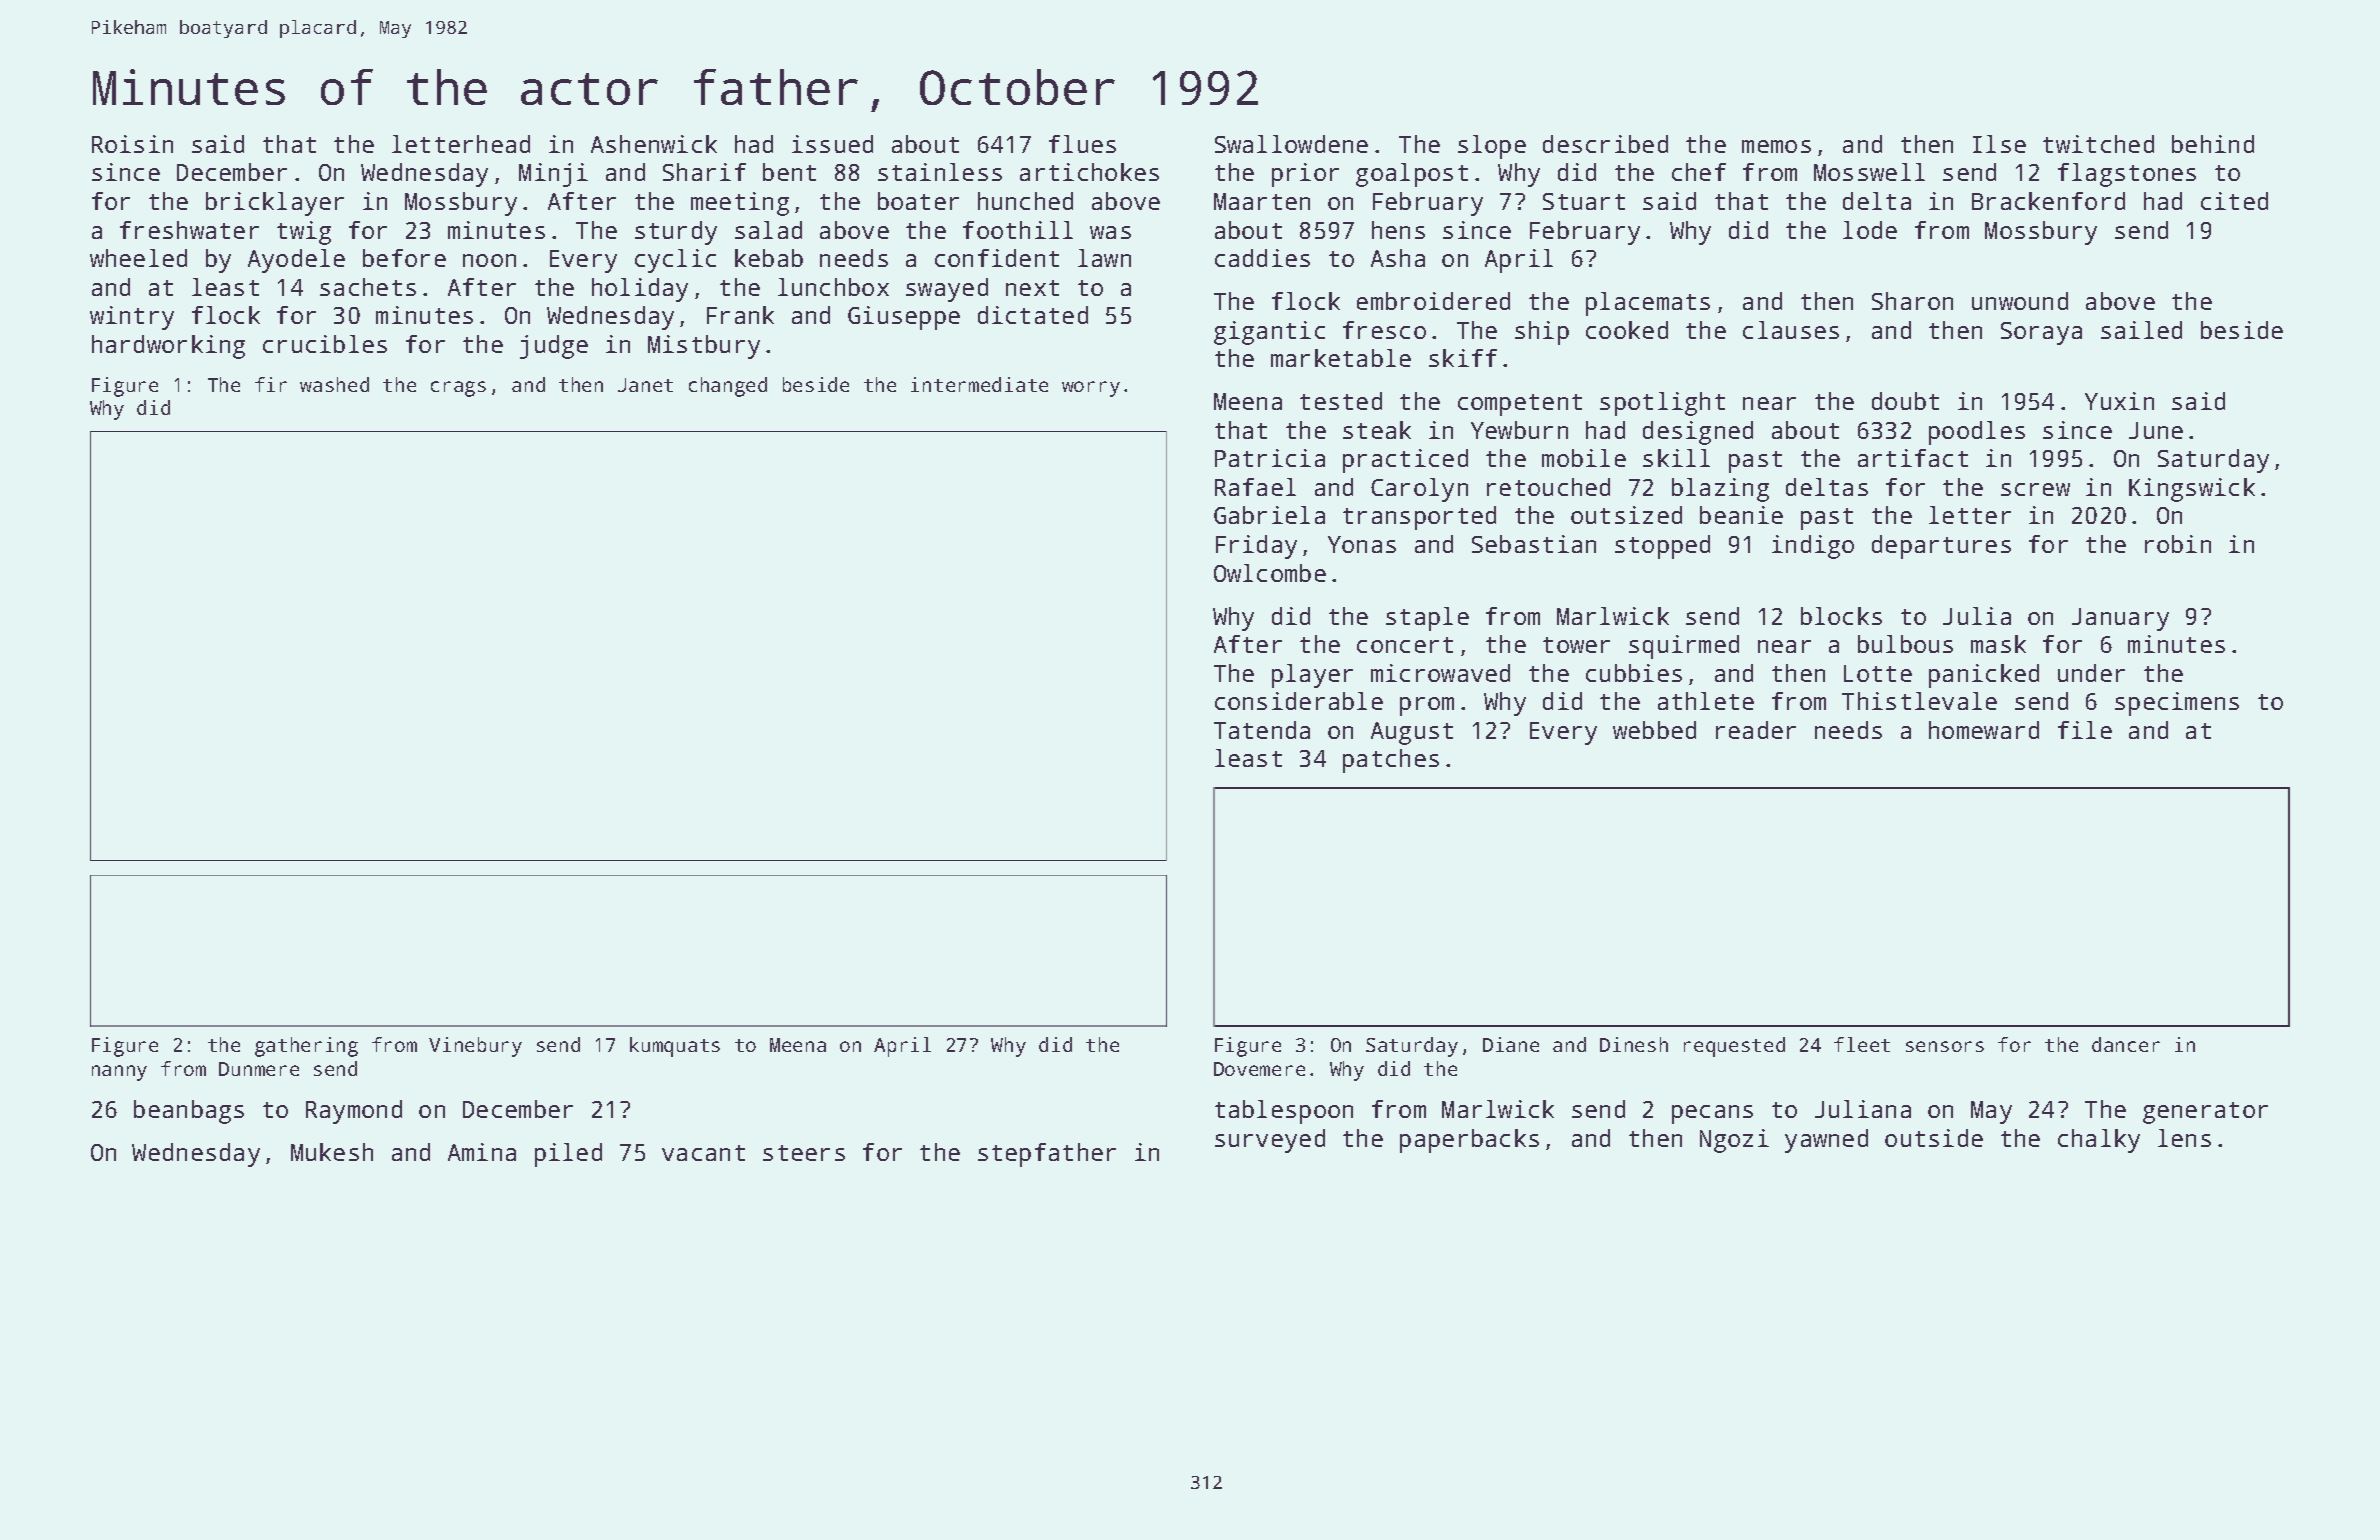 The width and height of the page is (2380, 1540). What do you see at coordinates (2178, 544) in the page?
I see `robin` at bounding box center [2178, 544].
